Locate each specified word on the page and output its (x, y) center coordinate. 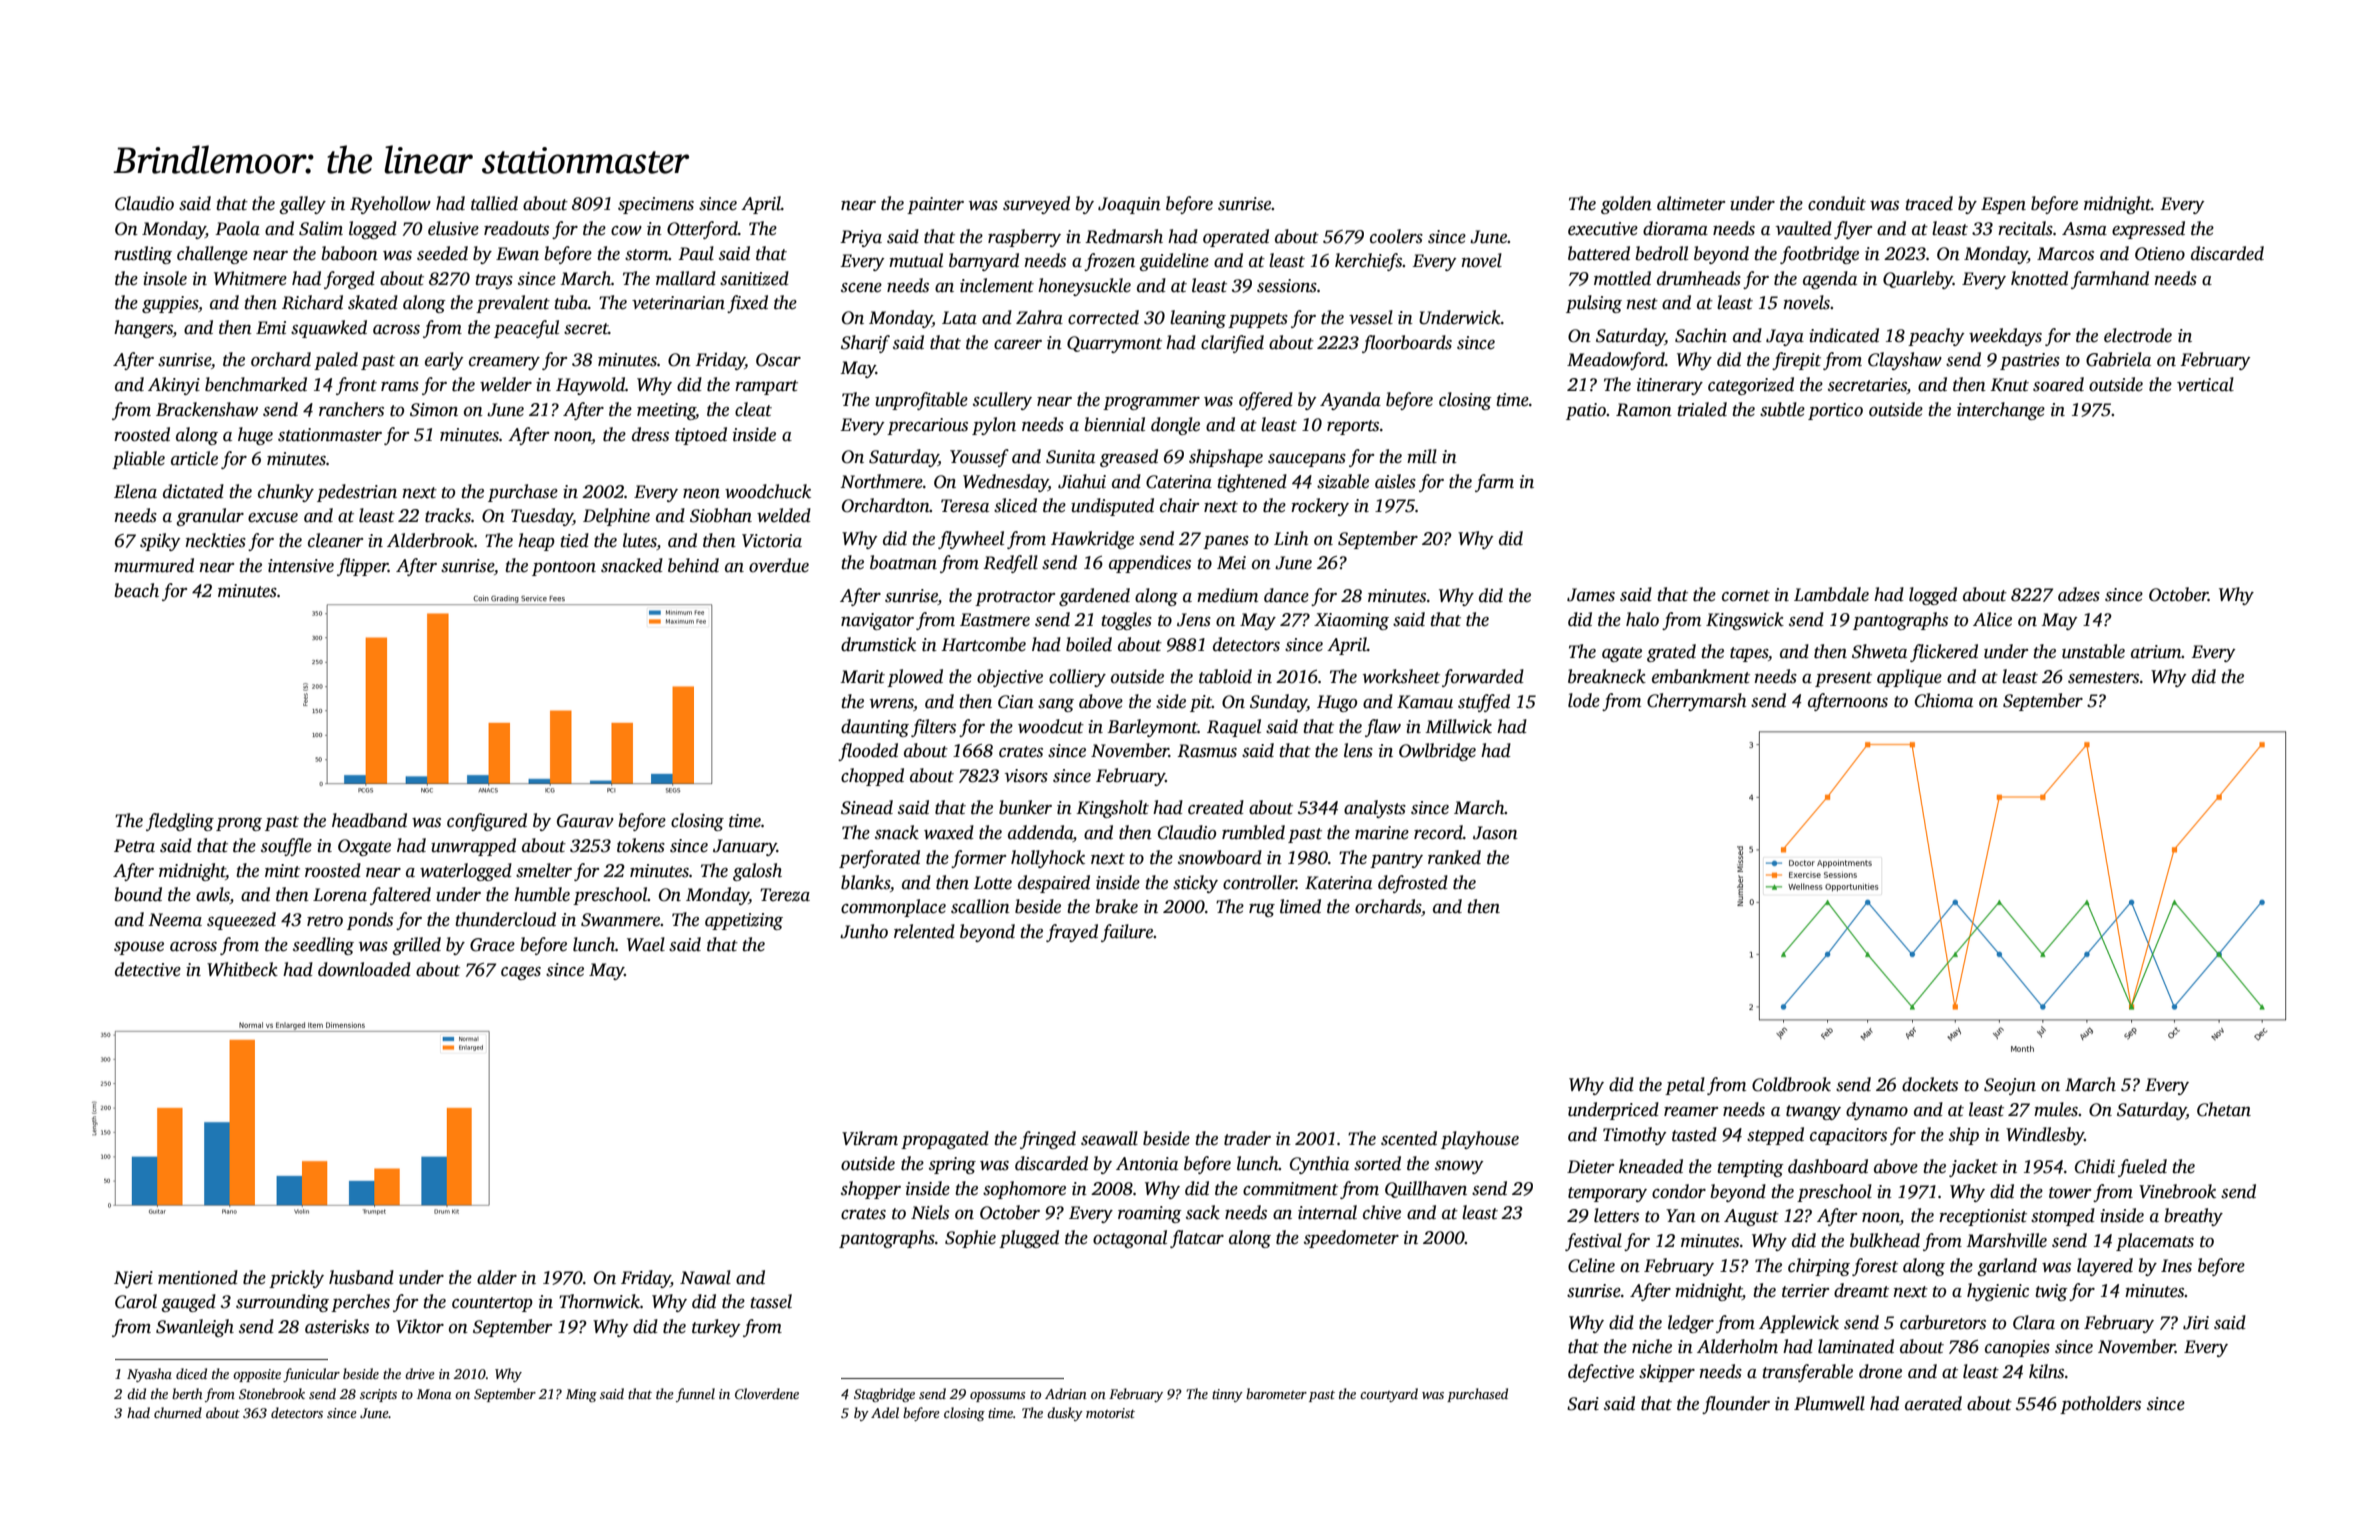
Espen (2003, 205)
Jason (1495, 833)
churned (178, 1412)
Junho (864, 931)
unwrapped (473, 847)
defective (1601, 1373)
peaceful (526, 329)
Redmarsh (1124, 236)
